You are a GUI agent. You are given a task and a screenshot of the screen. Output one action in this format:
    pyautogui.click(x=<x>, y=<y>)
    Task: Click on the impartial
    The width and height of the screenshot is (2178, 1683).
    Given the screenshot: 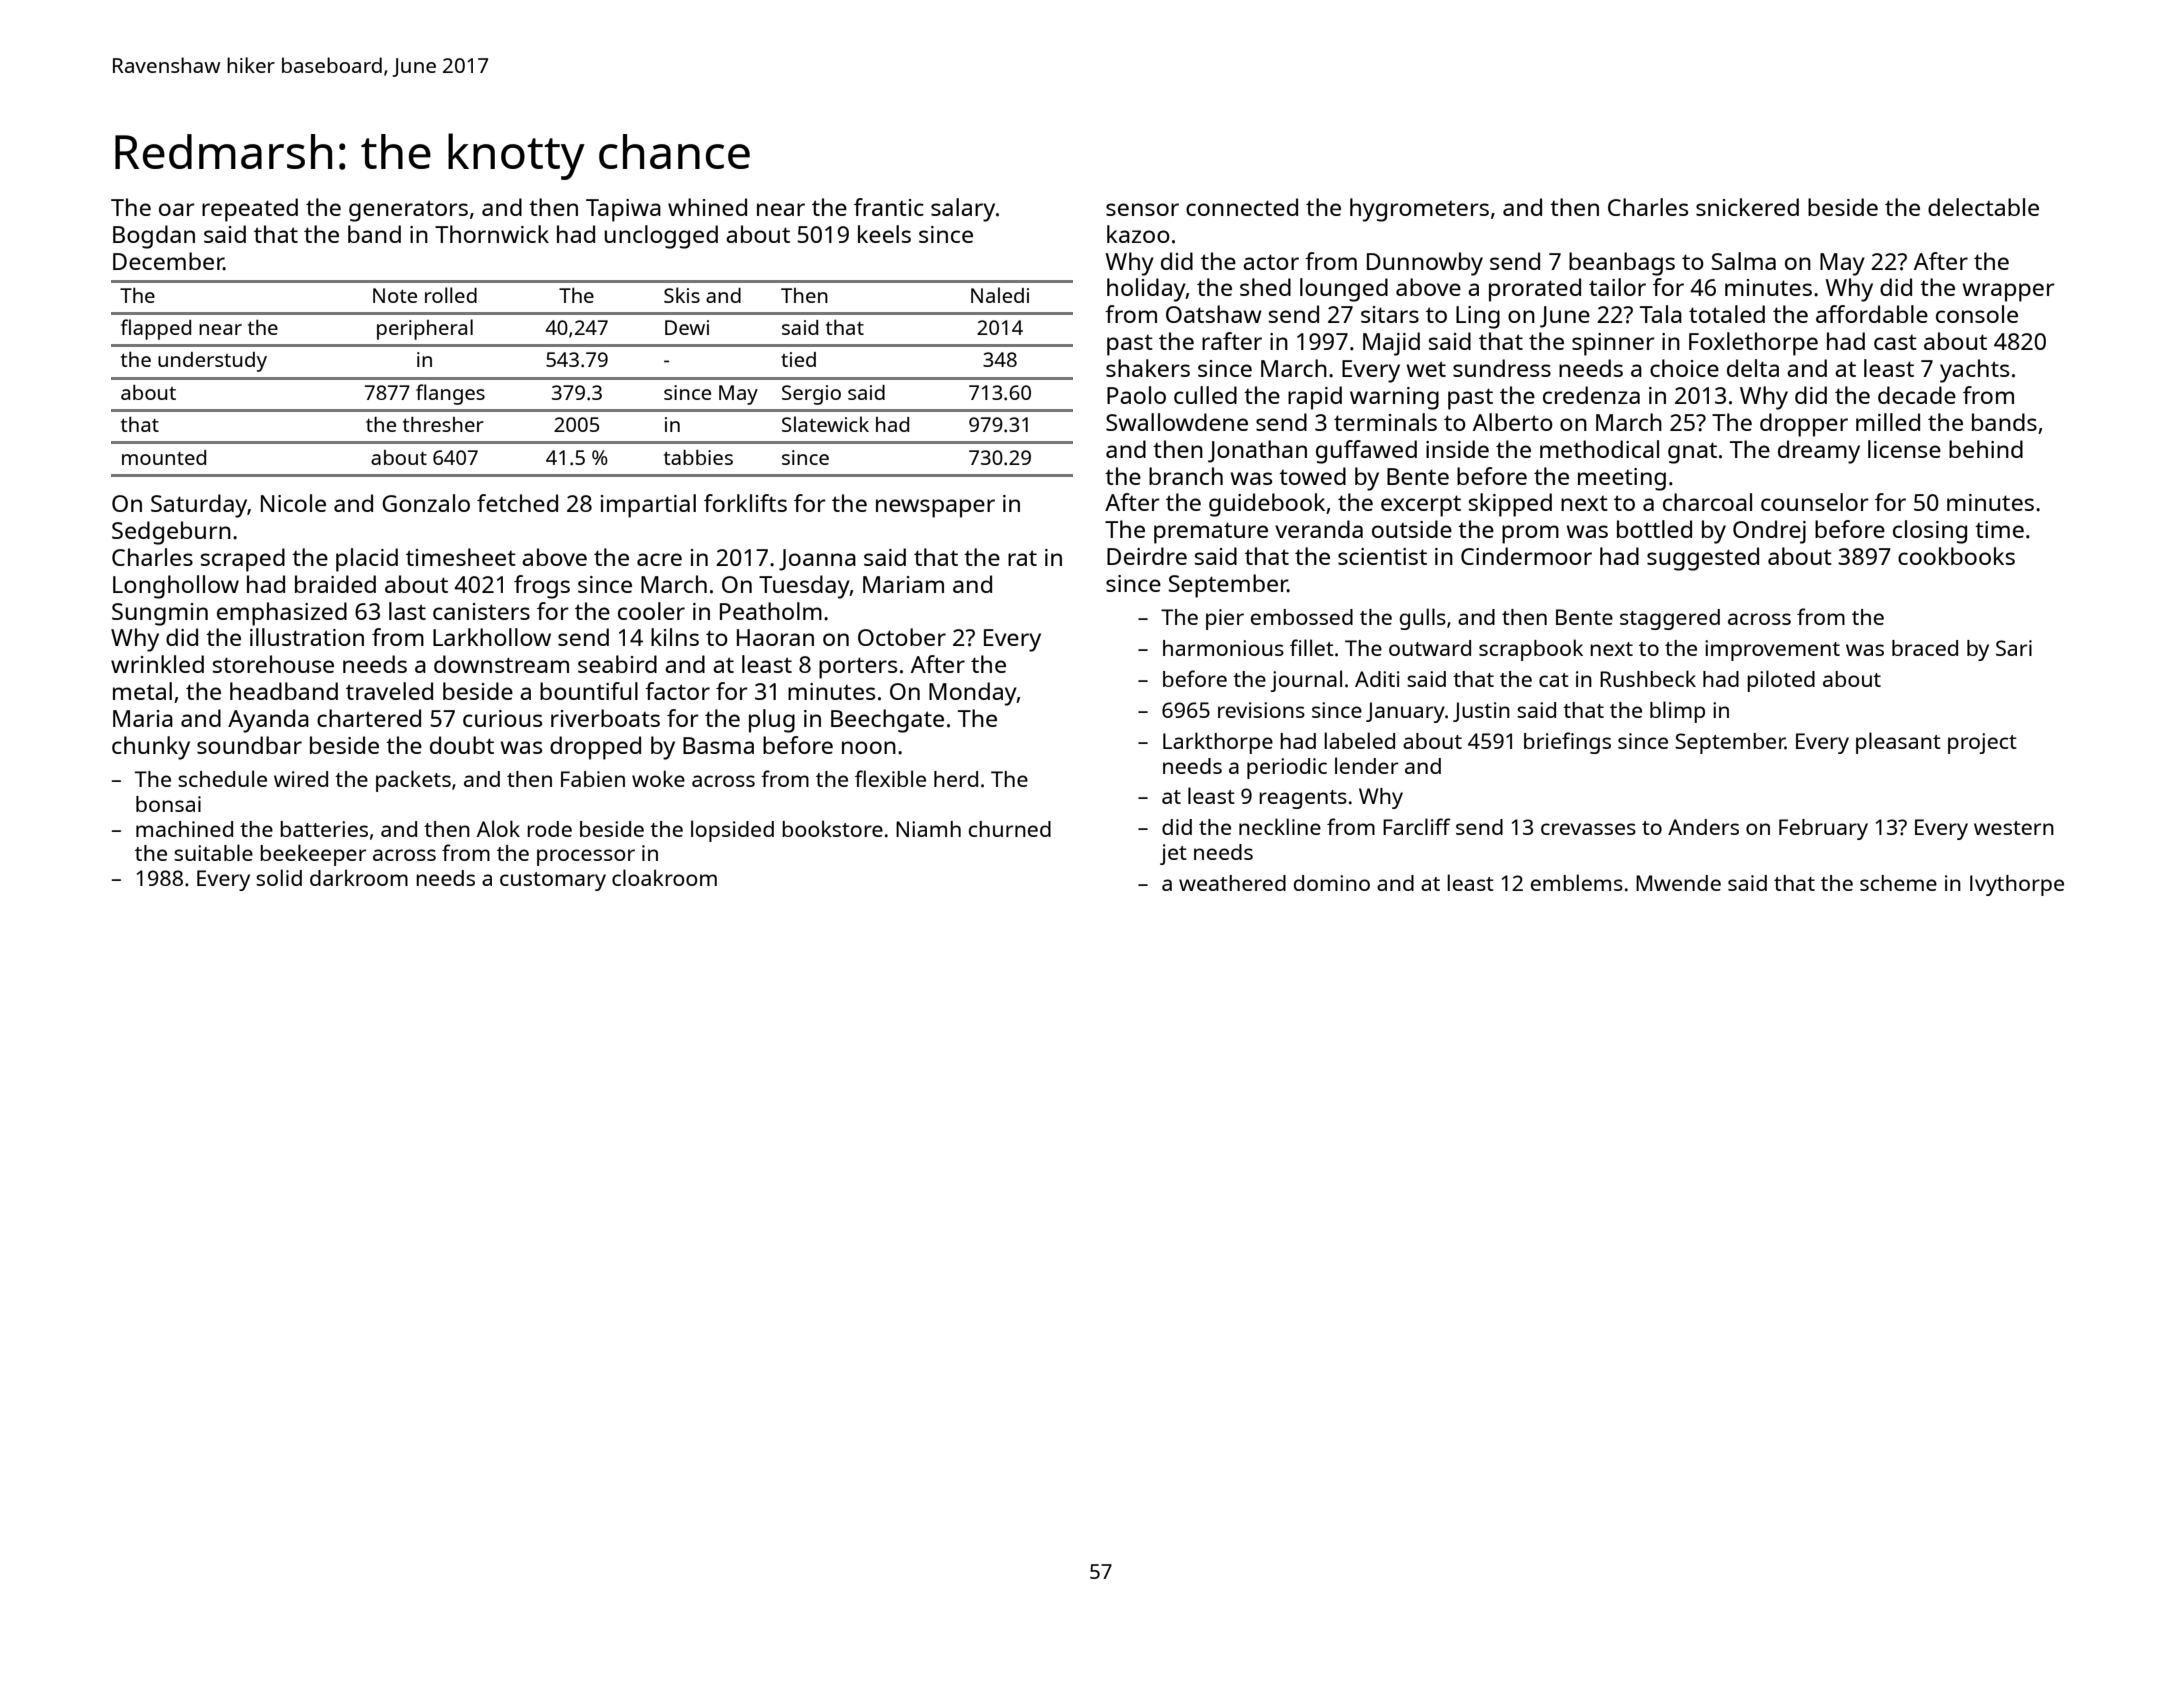 What is the action you would take?
    pyautogui.click(x=648, y=506)
